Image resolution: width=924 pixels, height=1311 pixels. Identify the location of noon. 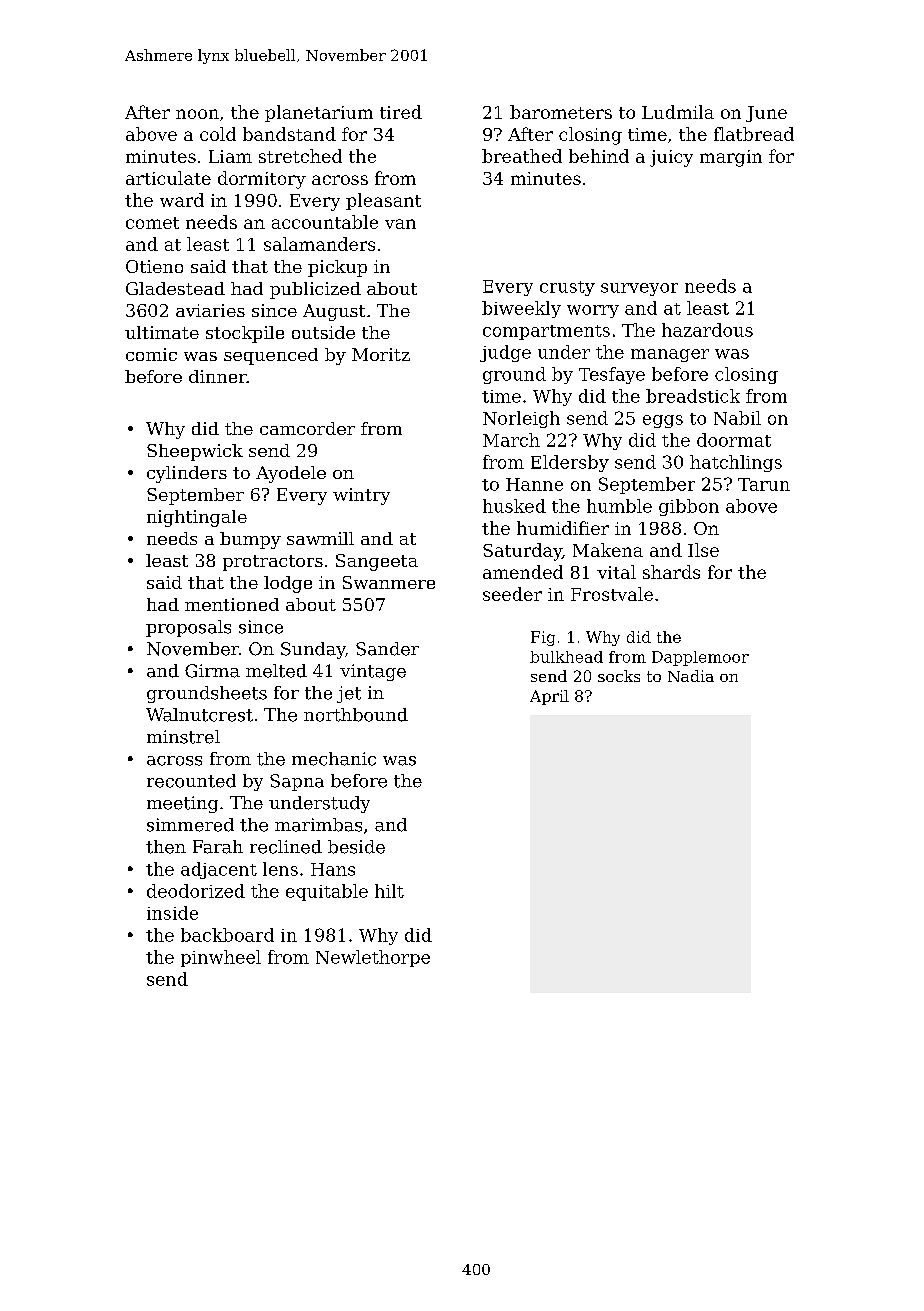
(197, 114).
